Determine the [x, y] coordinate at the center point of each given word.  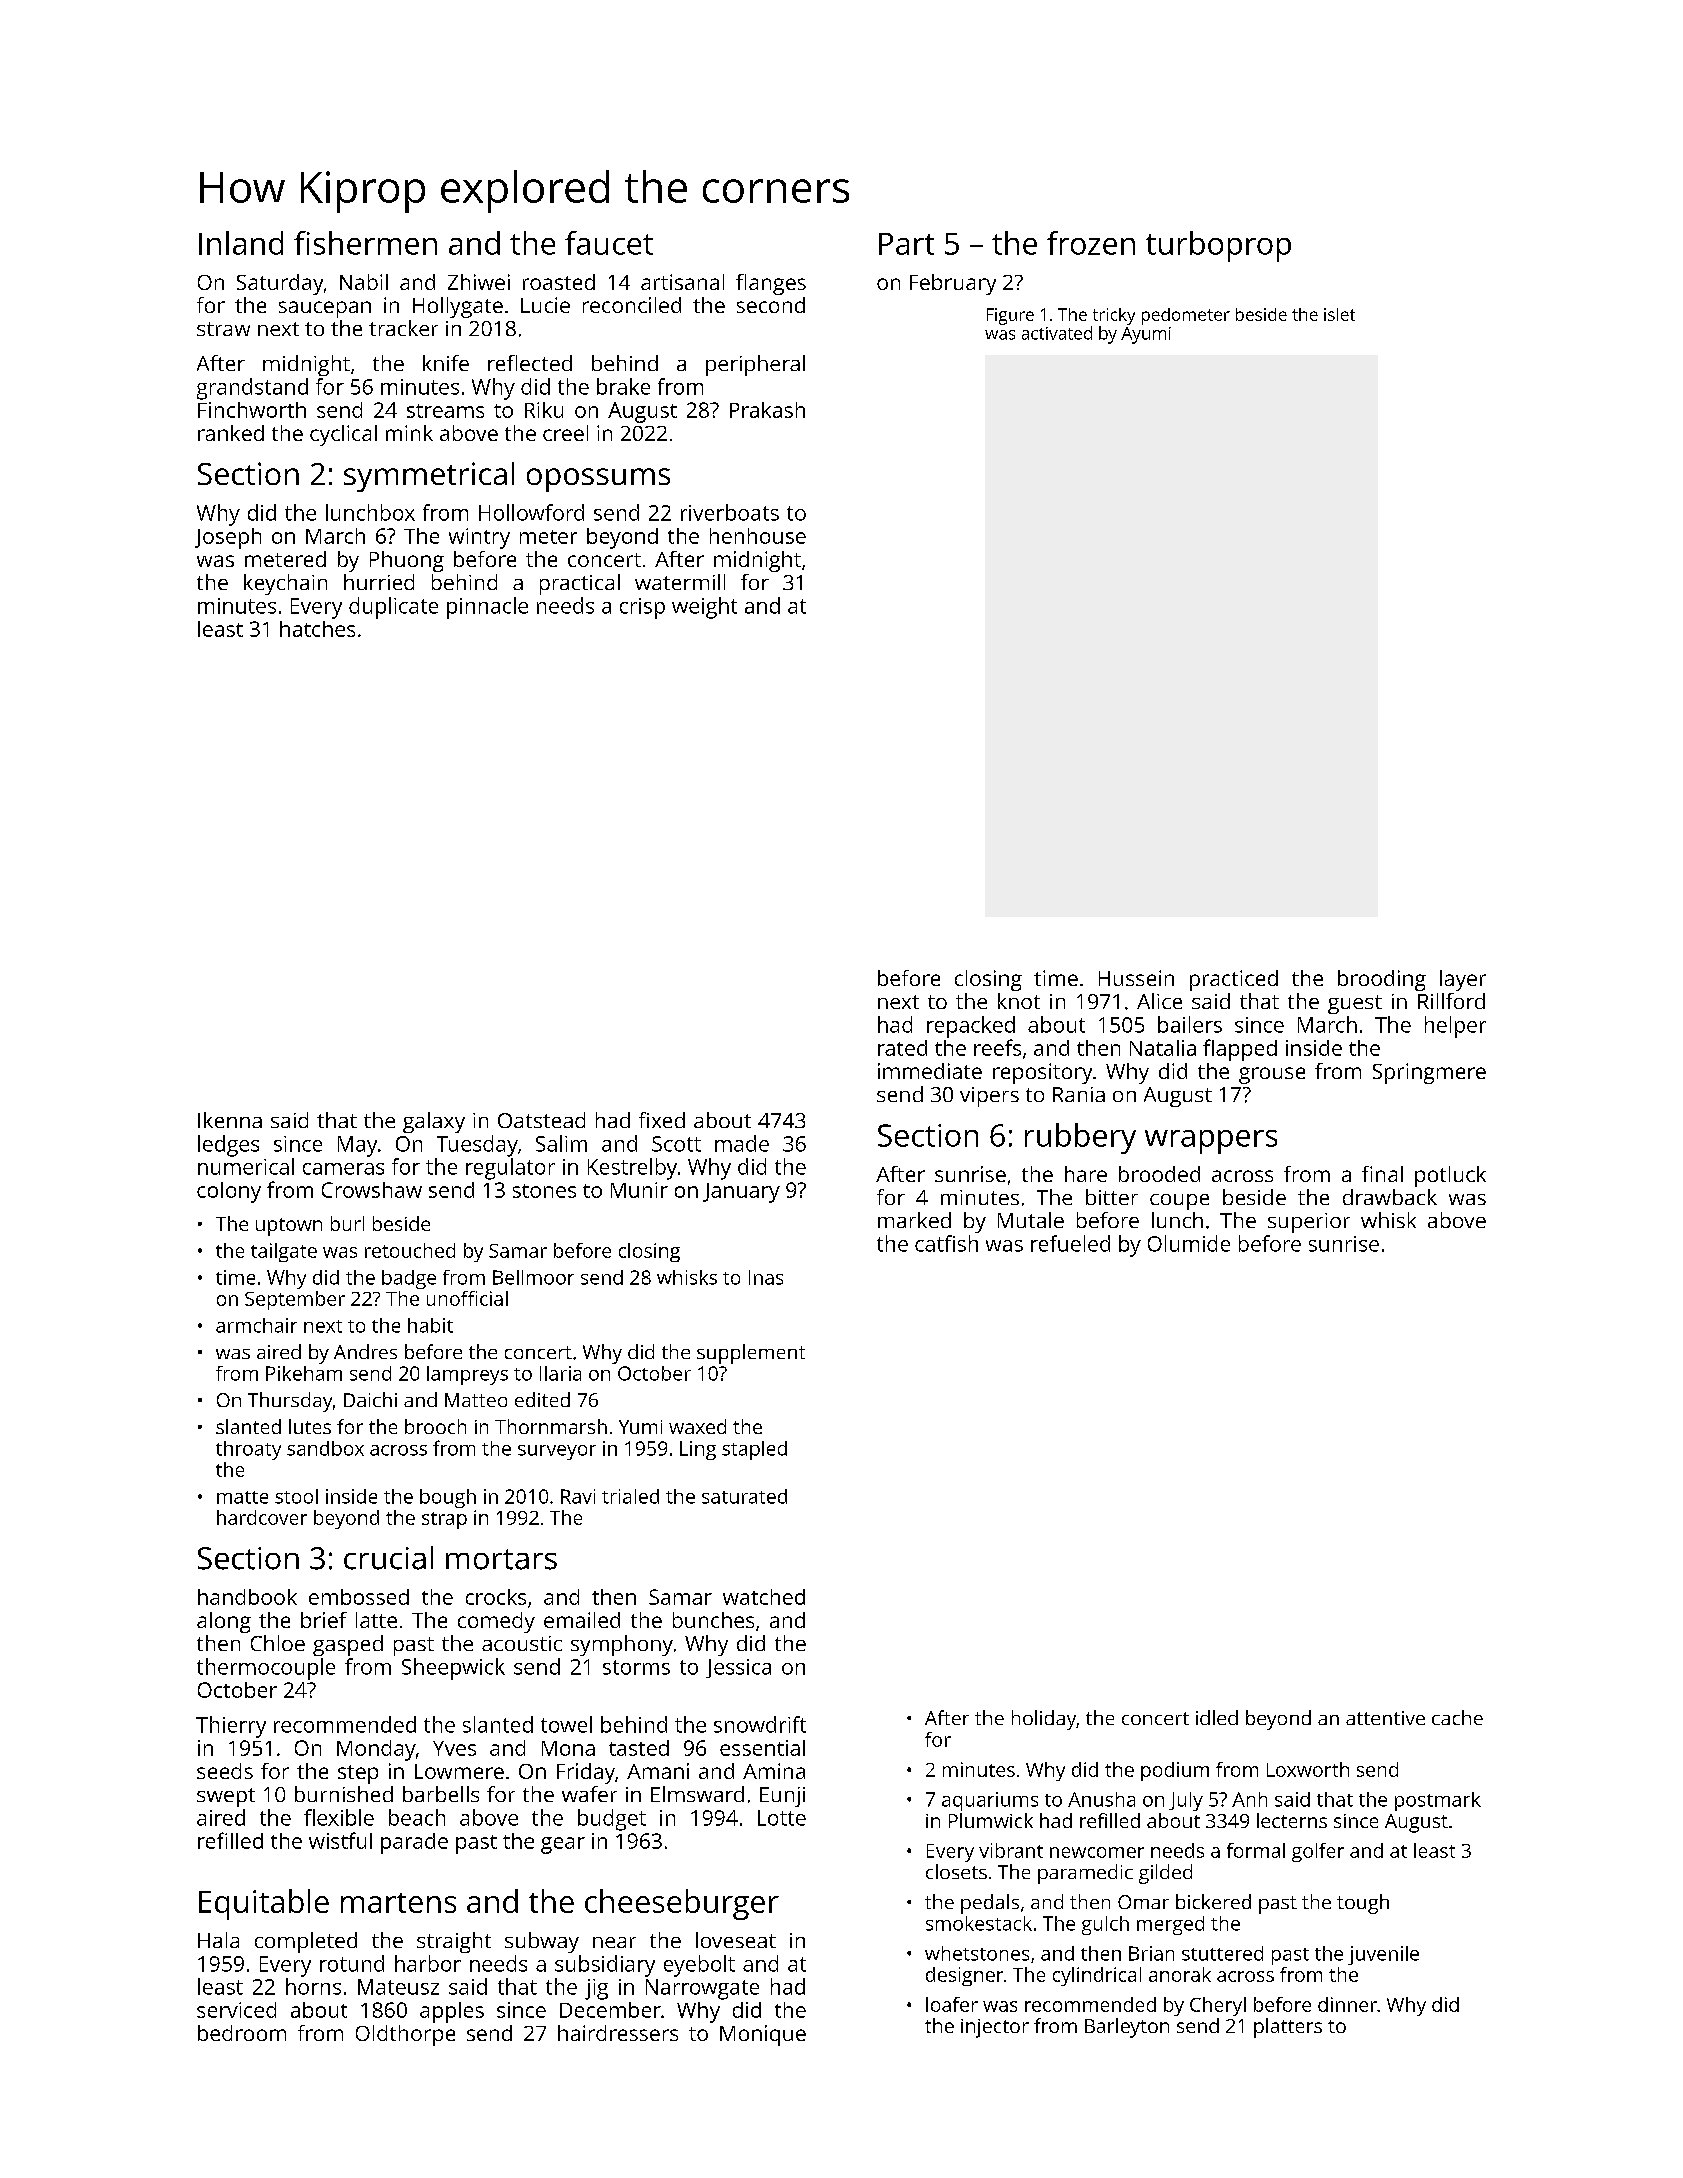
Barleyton [1127, 2028]
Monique [763, 2035]
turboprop [1218, 246]
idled [1217, 1717]
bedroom [242, 2033]
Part [906, 244]
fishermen [365, 243]
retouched [410, 1250]
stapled [754, 1450]
